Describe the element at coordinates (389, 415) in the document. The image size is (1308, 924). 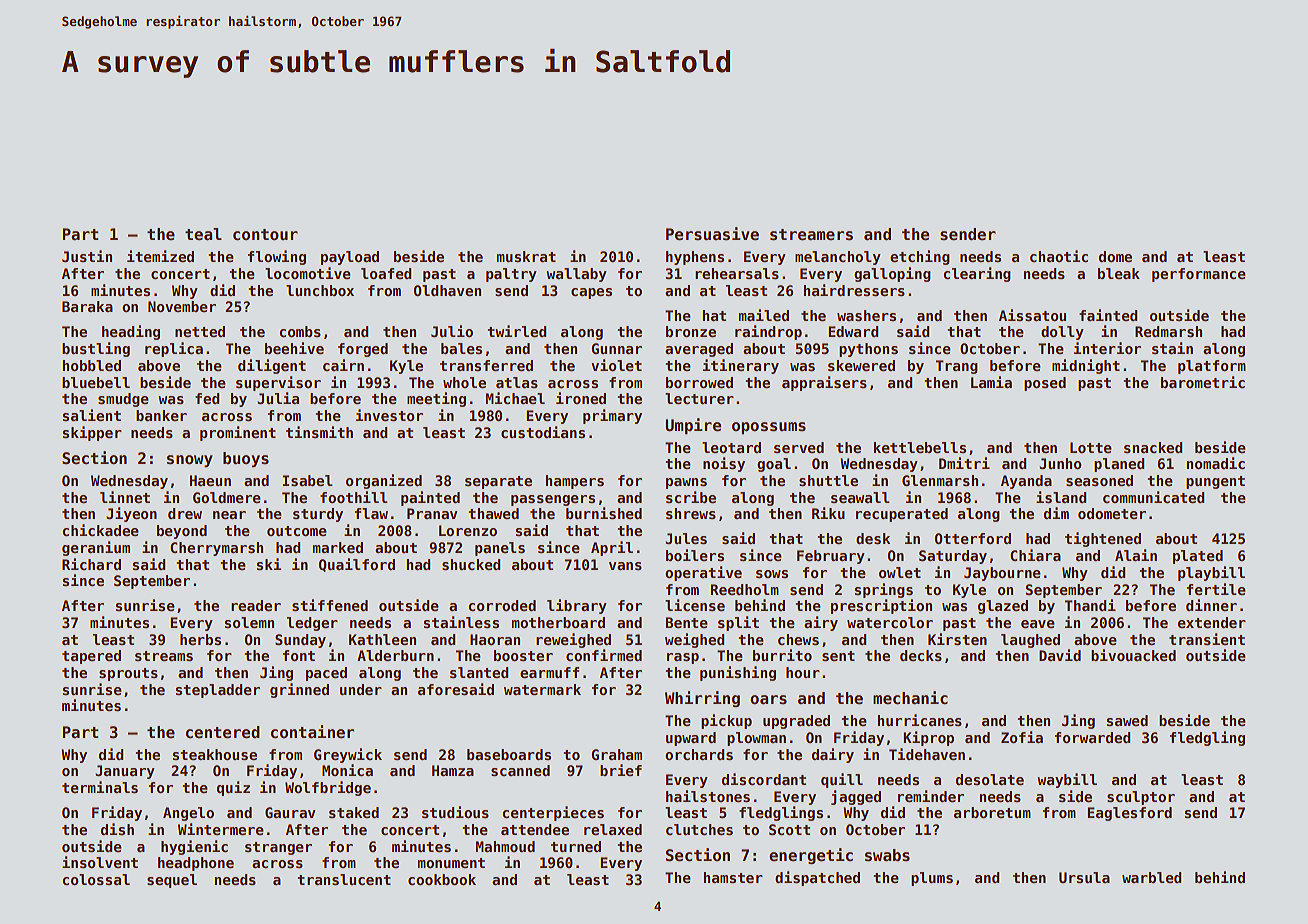
I see `investor` at that location.
